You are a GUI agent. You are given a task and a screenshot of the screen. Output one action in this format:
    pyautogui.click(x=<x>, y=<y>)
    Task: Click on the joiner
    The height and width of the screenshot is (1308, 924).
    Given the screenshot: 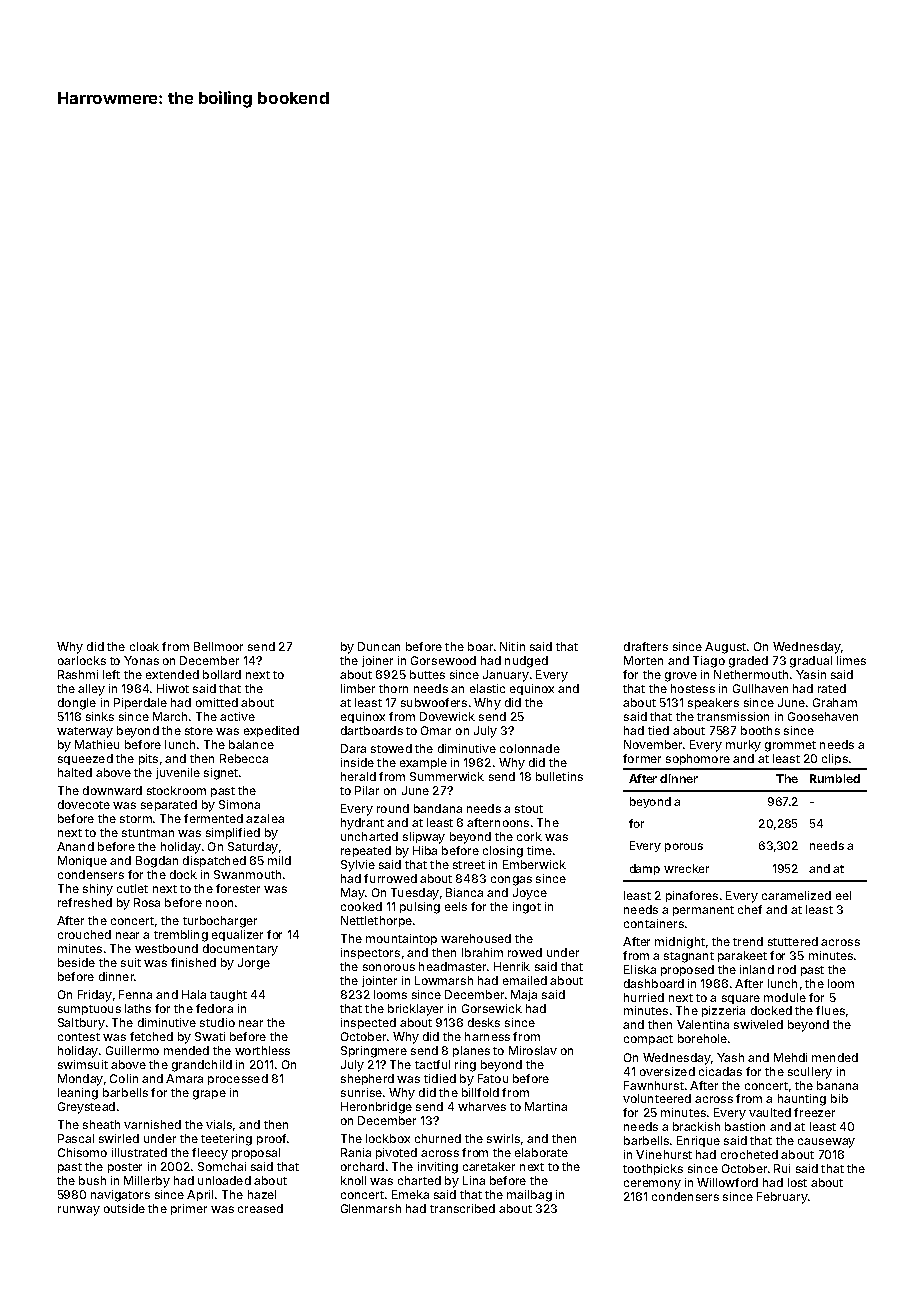 What is the action you would take?
    pyautogui.click(x=377, y=661)
